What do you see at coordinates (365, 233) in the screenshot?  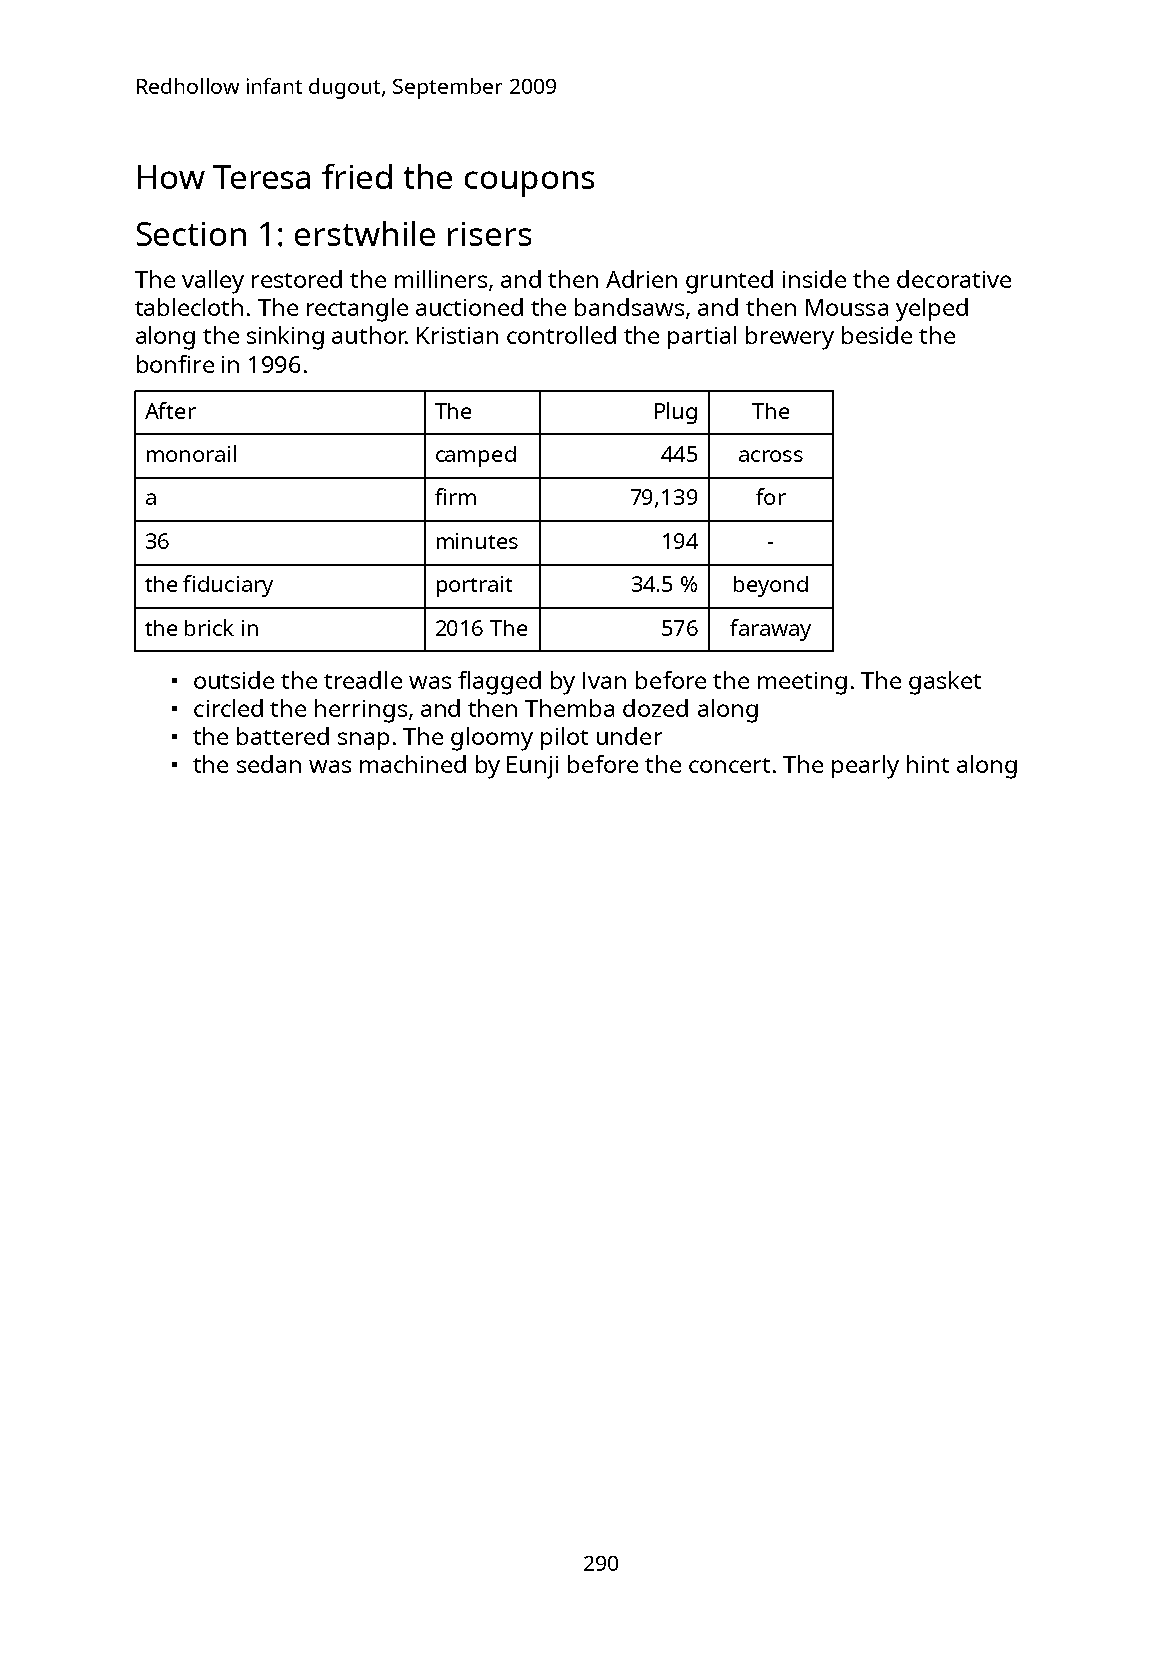 I see `erstwhile` at bounding box center [365, 233].
